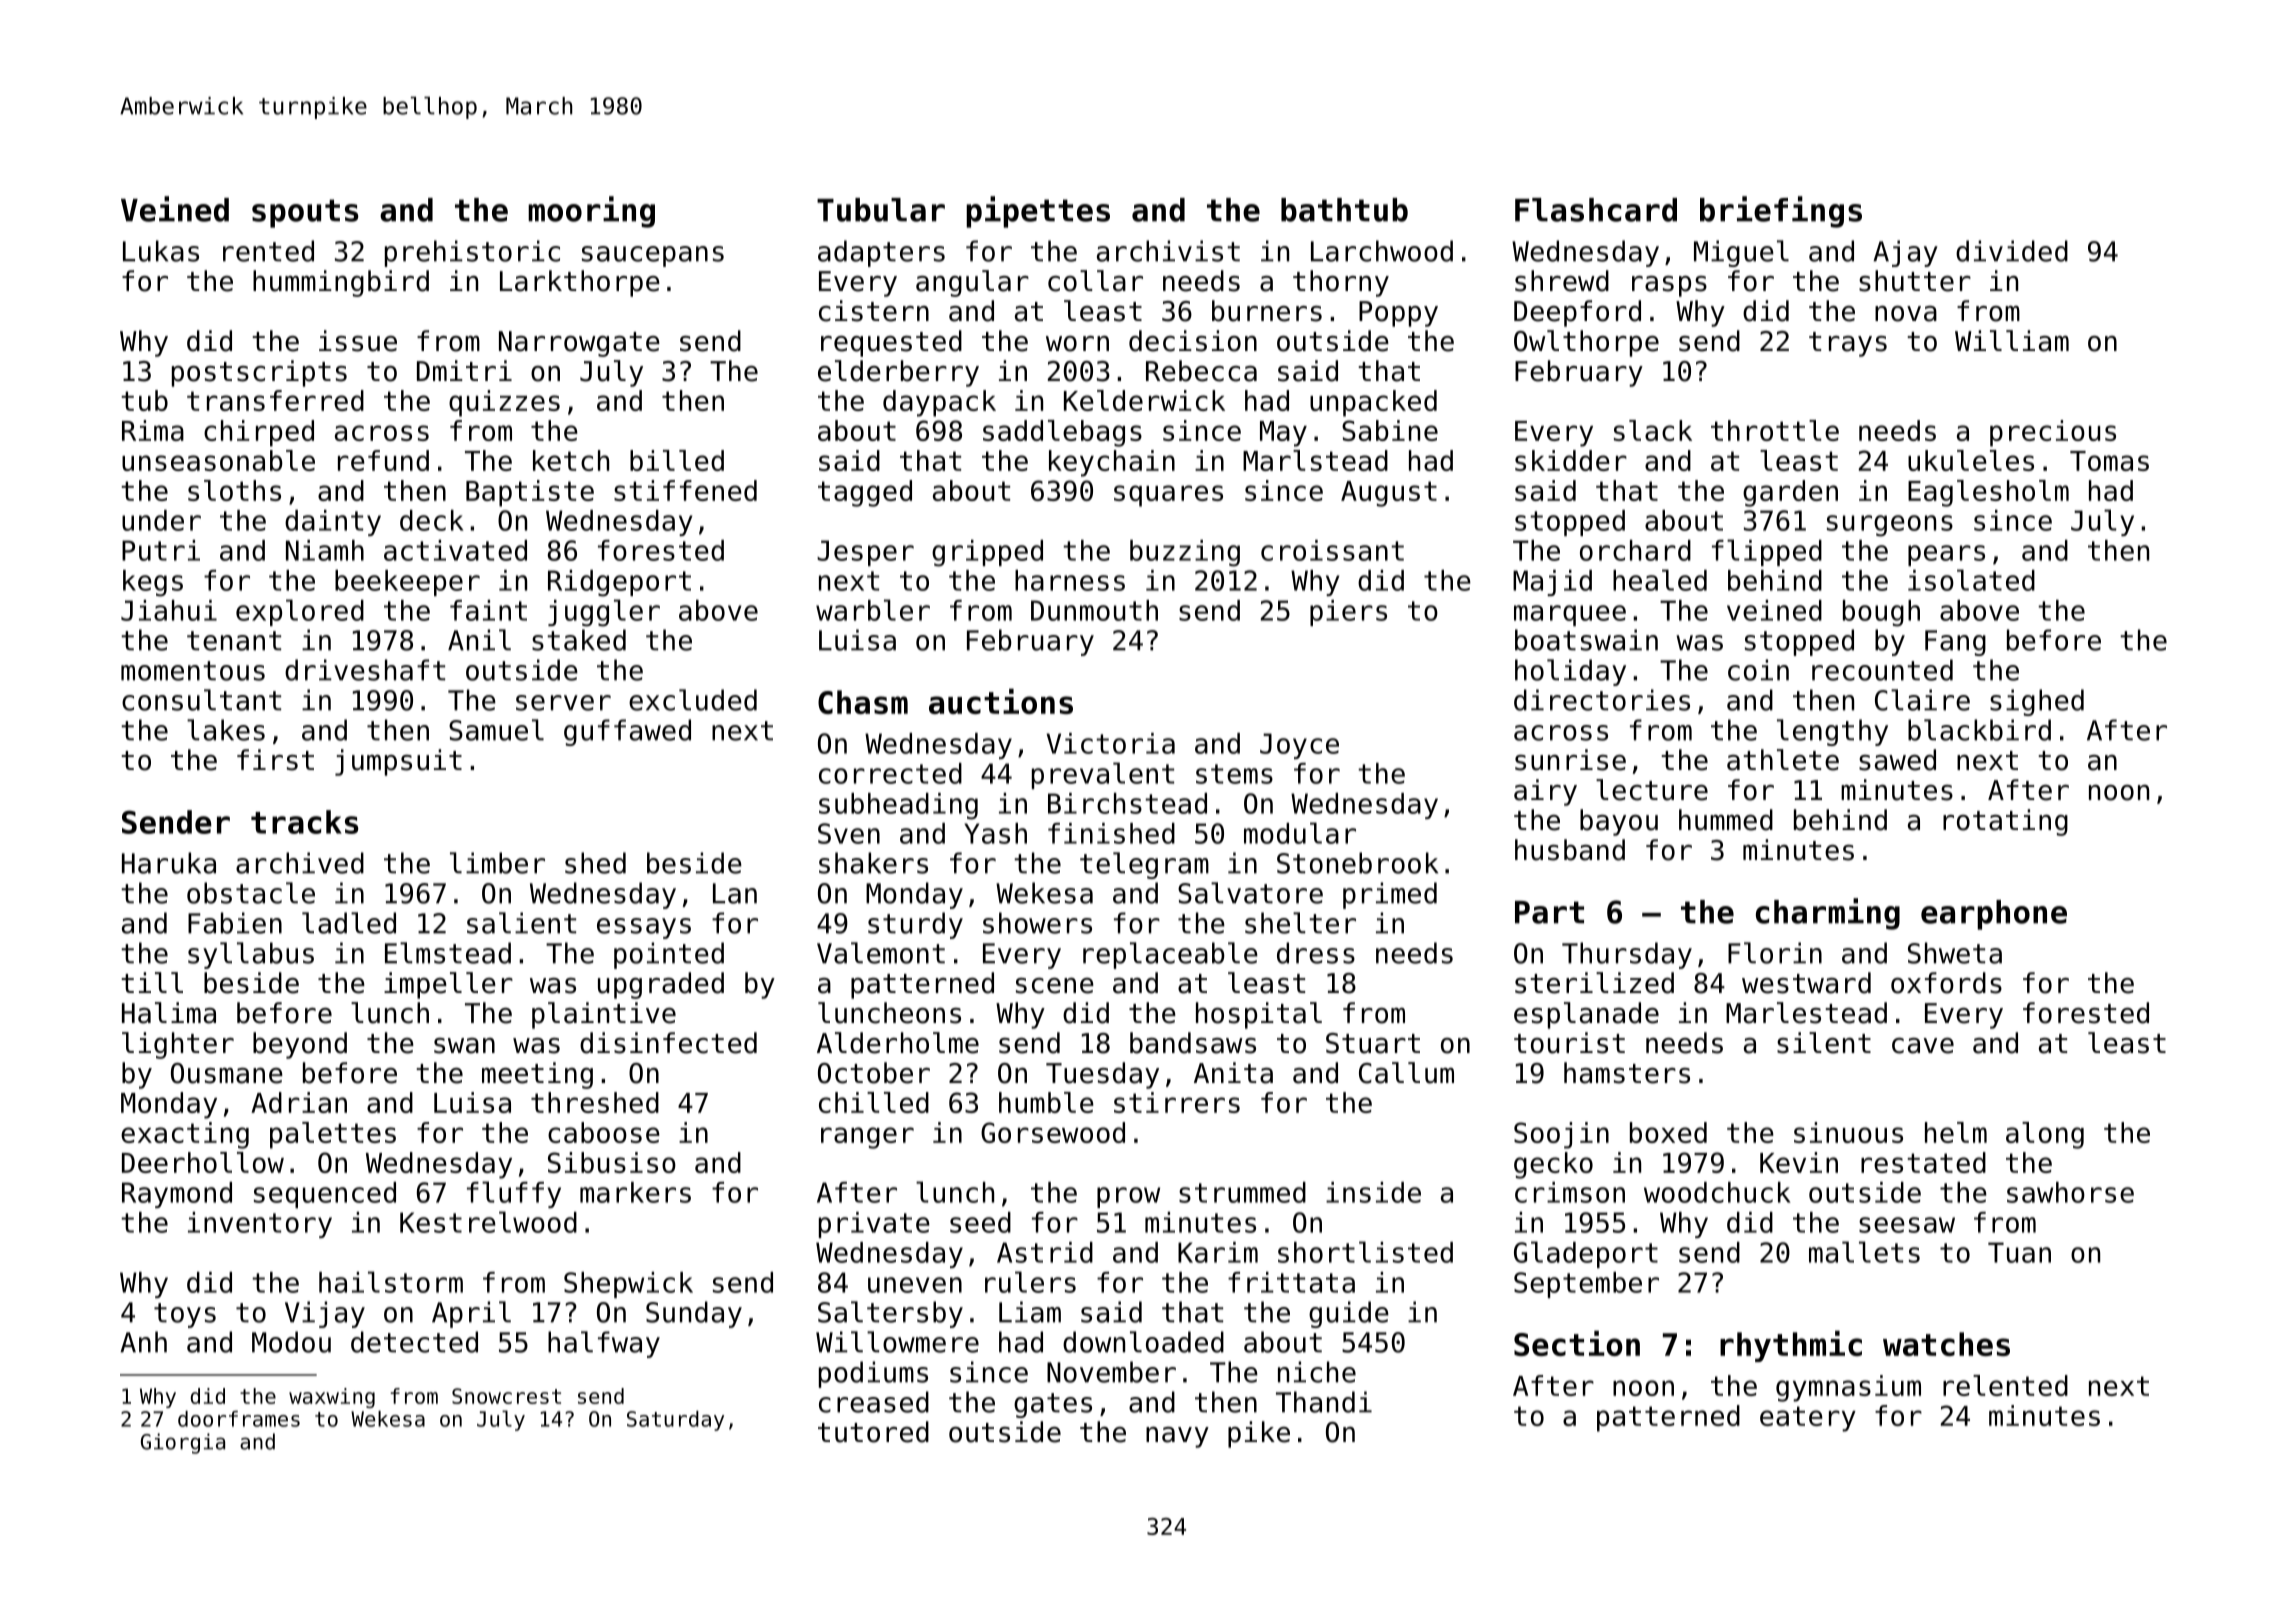  What do you see at coordinates (1373, 403) in the page?
I see `unpacked` at bounding box center [1373, 403].
